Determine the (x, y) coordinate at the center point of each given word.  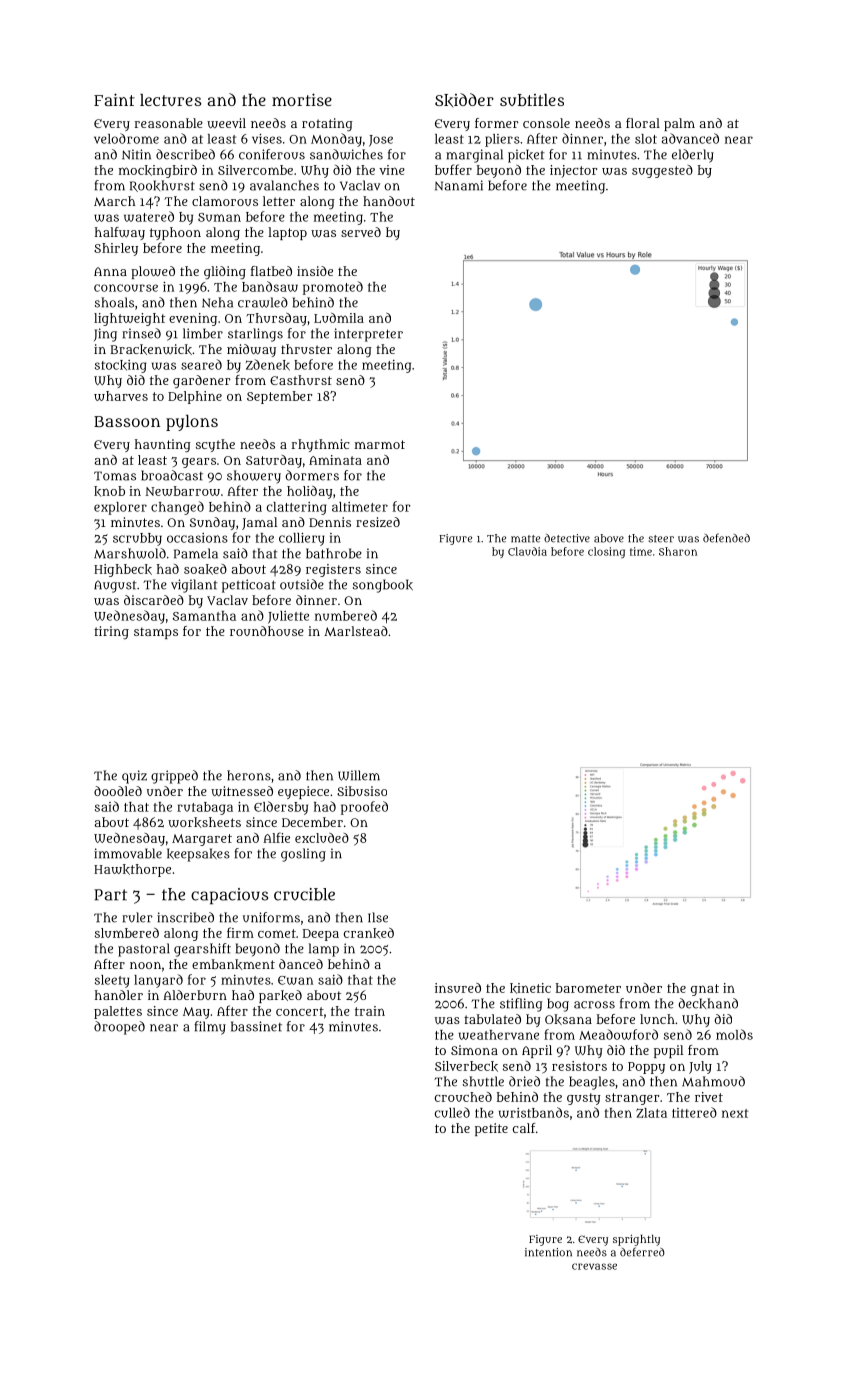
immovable (128, 853)
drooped (119, 1028)
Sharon (678, 551)
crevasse (594, 1266)
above (609, 538)
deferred (642, 1252)
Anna (110, 271)
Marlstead (356, 631)
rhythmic (320, 445)
